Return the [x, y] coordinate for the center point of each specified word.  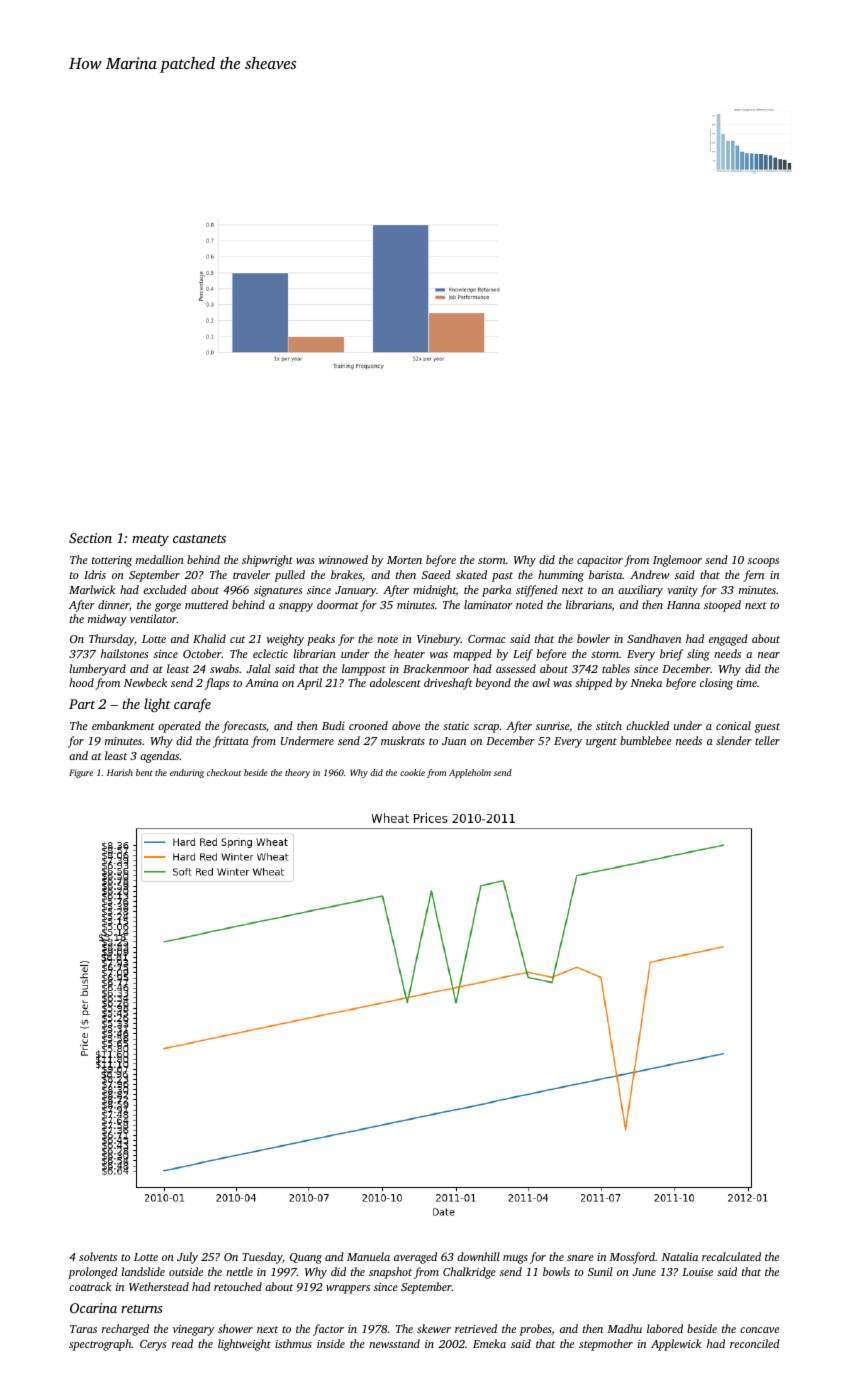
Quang [306, 1258]
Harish [120, 772]
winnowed [343, 559]
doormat [338, 604]
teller [767, 740]
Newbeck [145, 682]
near [769, 655]
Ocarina [93, 1308]
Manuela [368, 1256]
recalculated [731, 1256]
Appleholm [470, 773]
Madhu [624, 1328]
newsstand [394, 1343]
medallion [160, 559]
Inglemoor [677, 561]
